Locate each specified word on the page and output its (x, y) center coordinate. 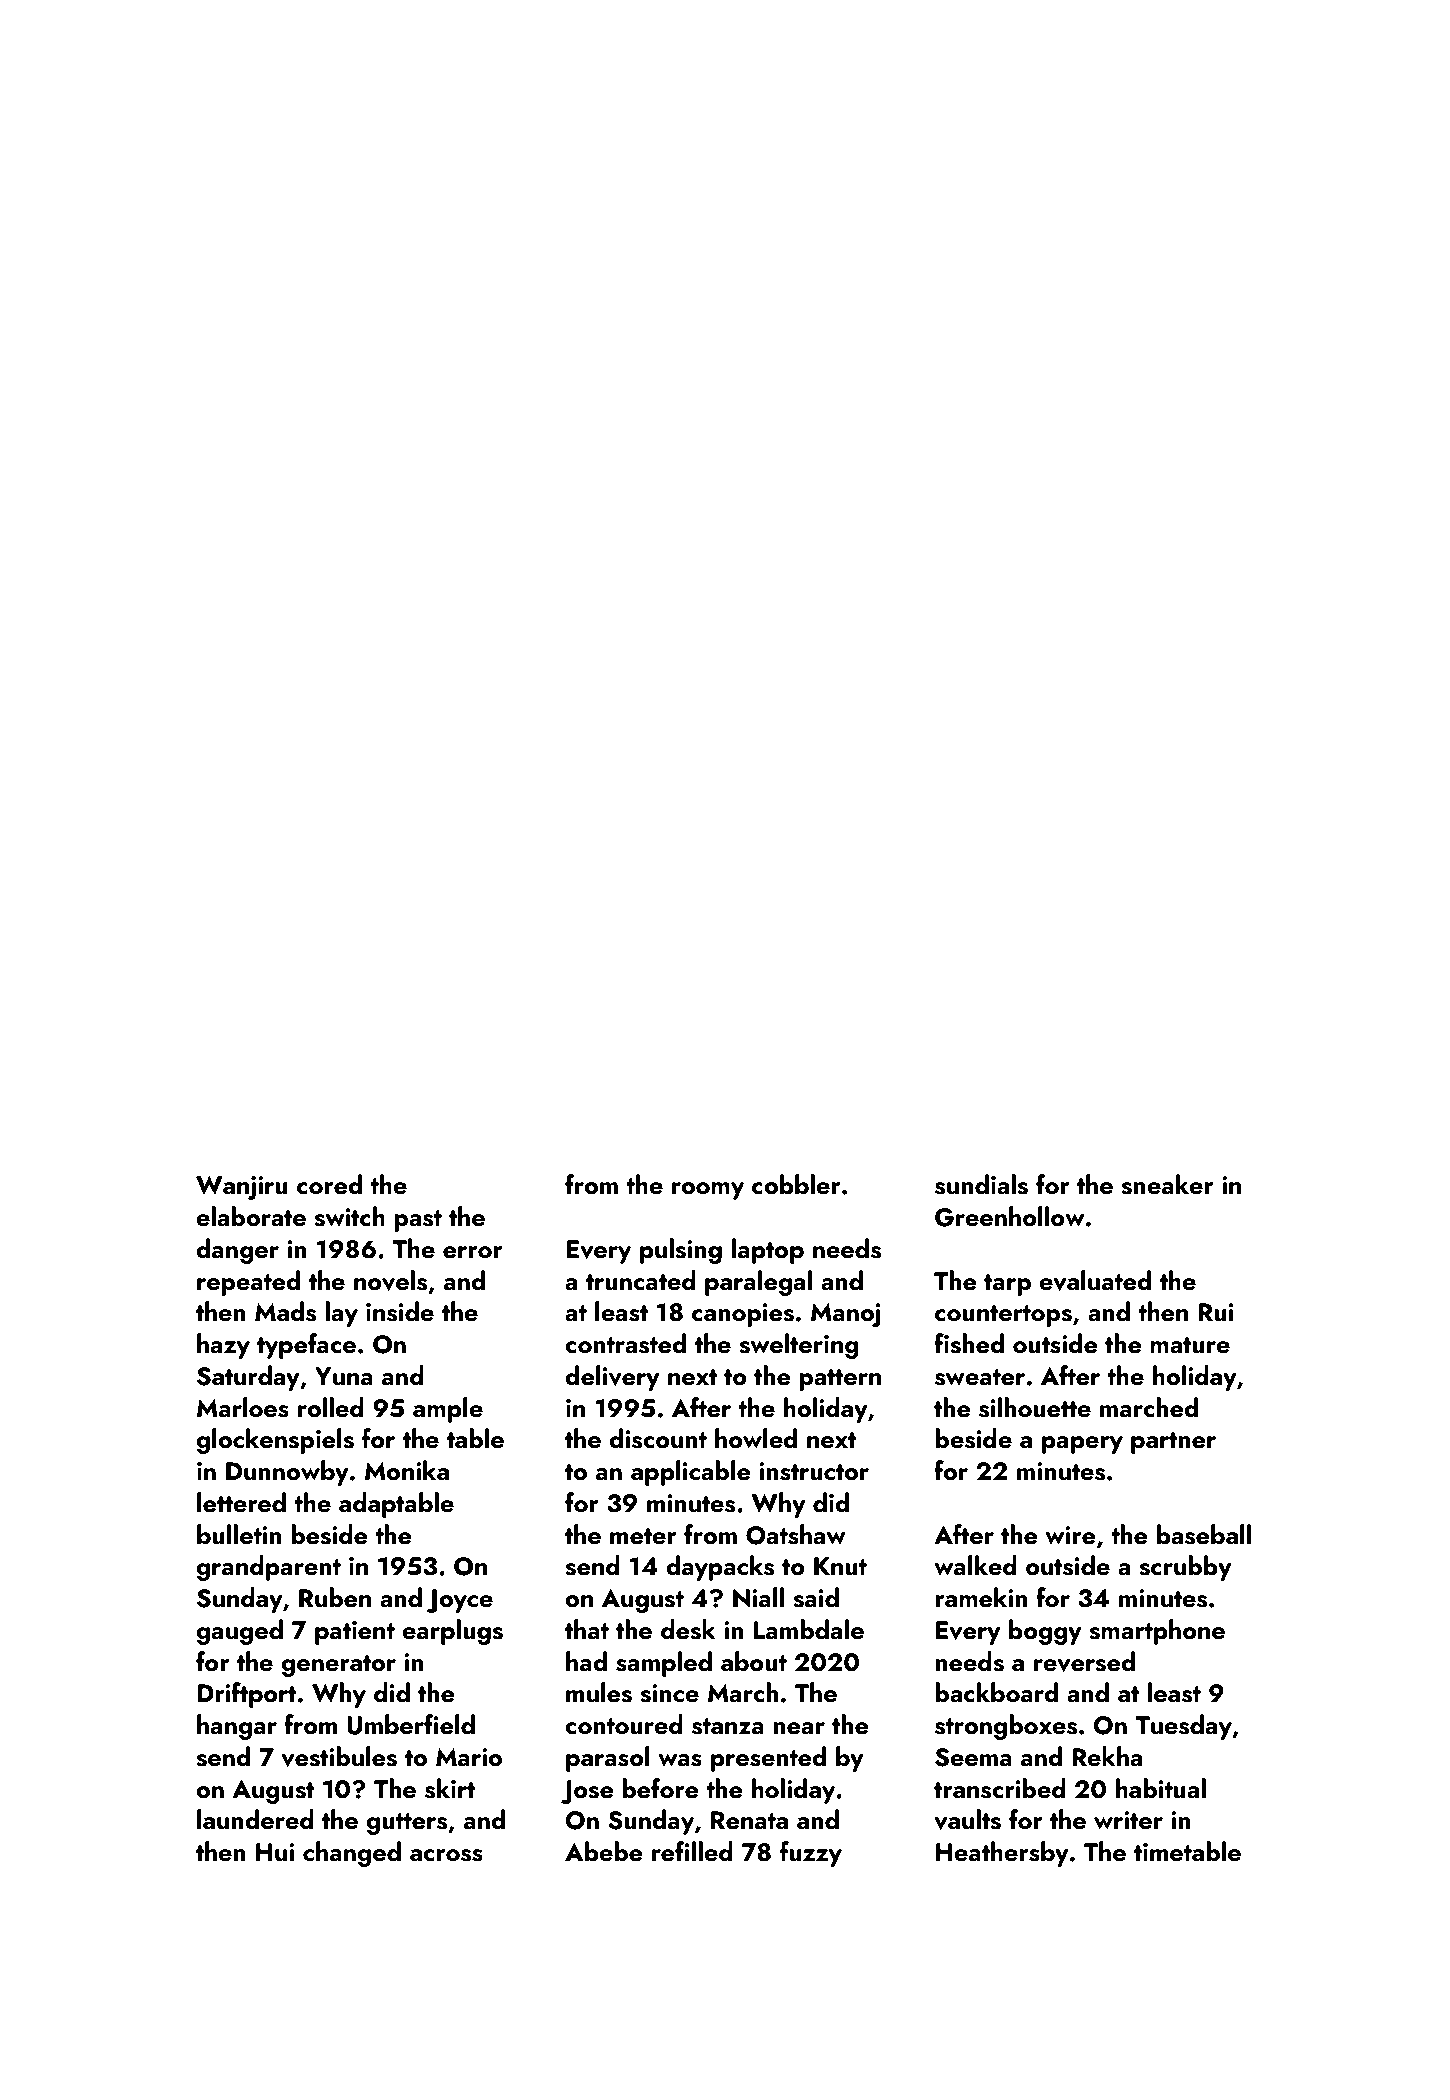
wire (1070, 1535)
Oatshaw (796, 1534)
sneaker (1167, 1184)
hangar (237, 1727)
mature (1190, 1345)
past (418, 1221)
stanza (728, 1726)
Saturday (248, 1378)
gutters (406, 1824)
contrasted (625, 1343)
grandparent (268, 1568)
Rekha (1107, 1756)
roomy (708, 1191)
